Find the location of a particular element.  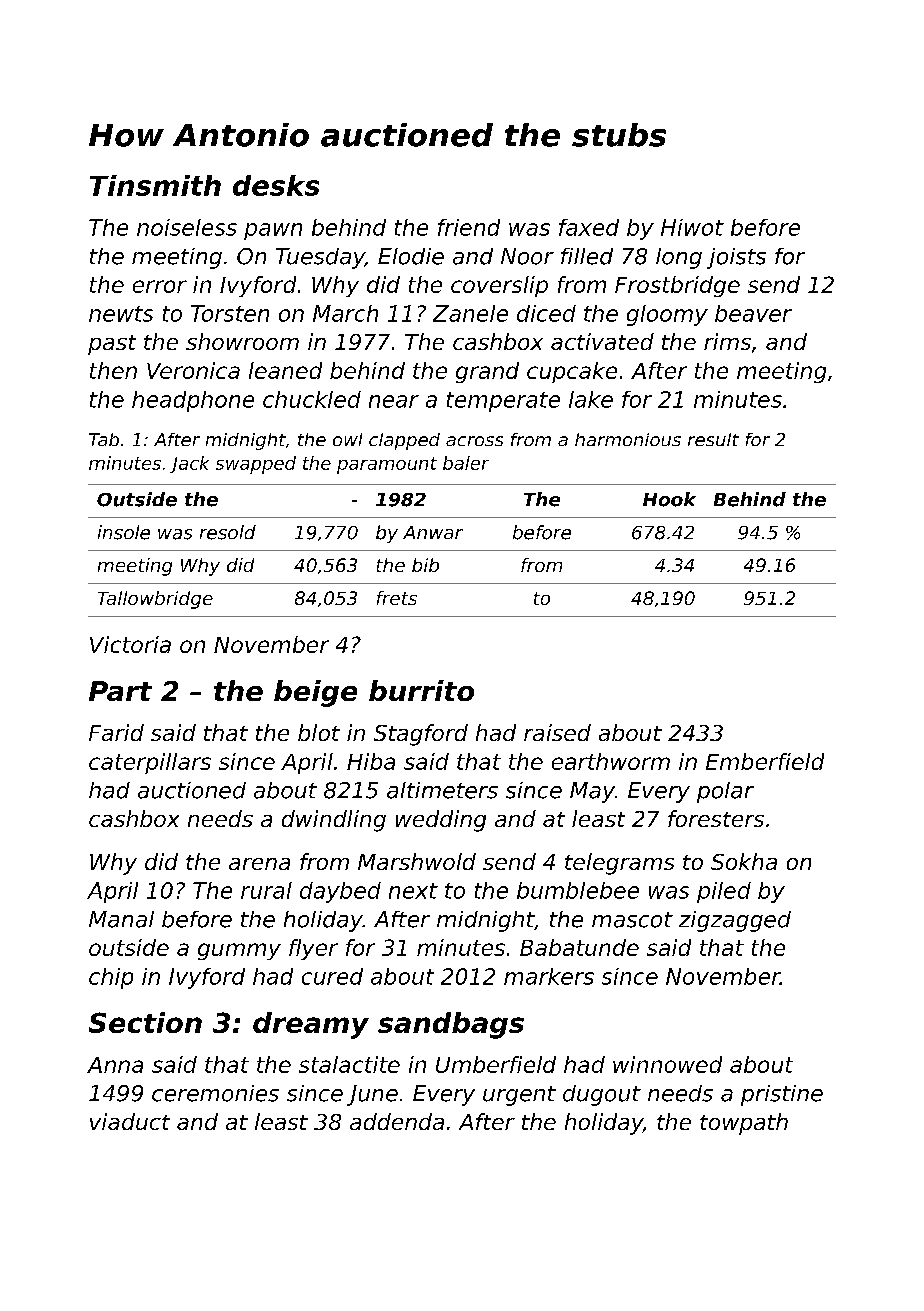

Hiwot is located at coordinates (692, 227).
